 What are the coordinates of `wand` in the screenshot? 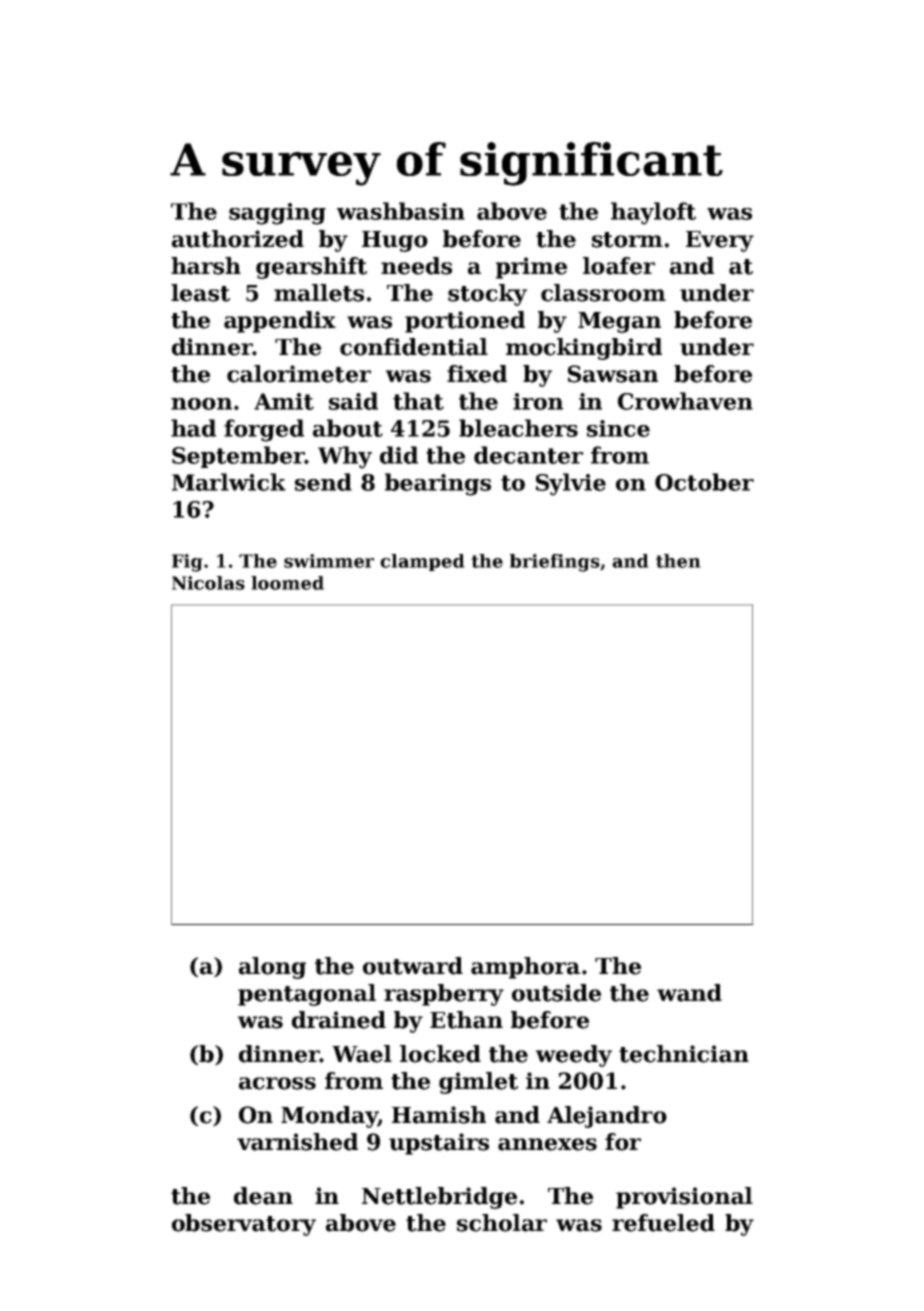 It's located at (689, 993).
